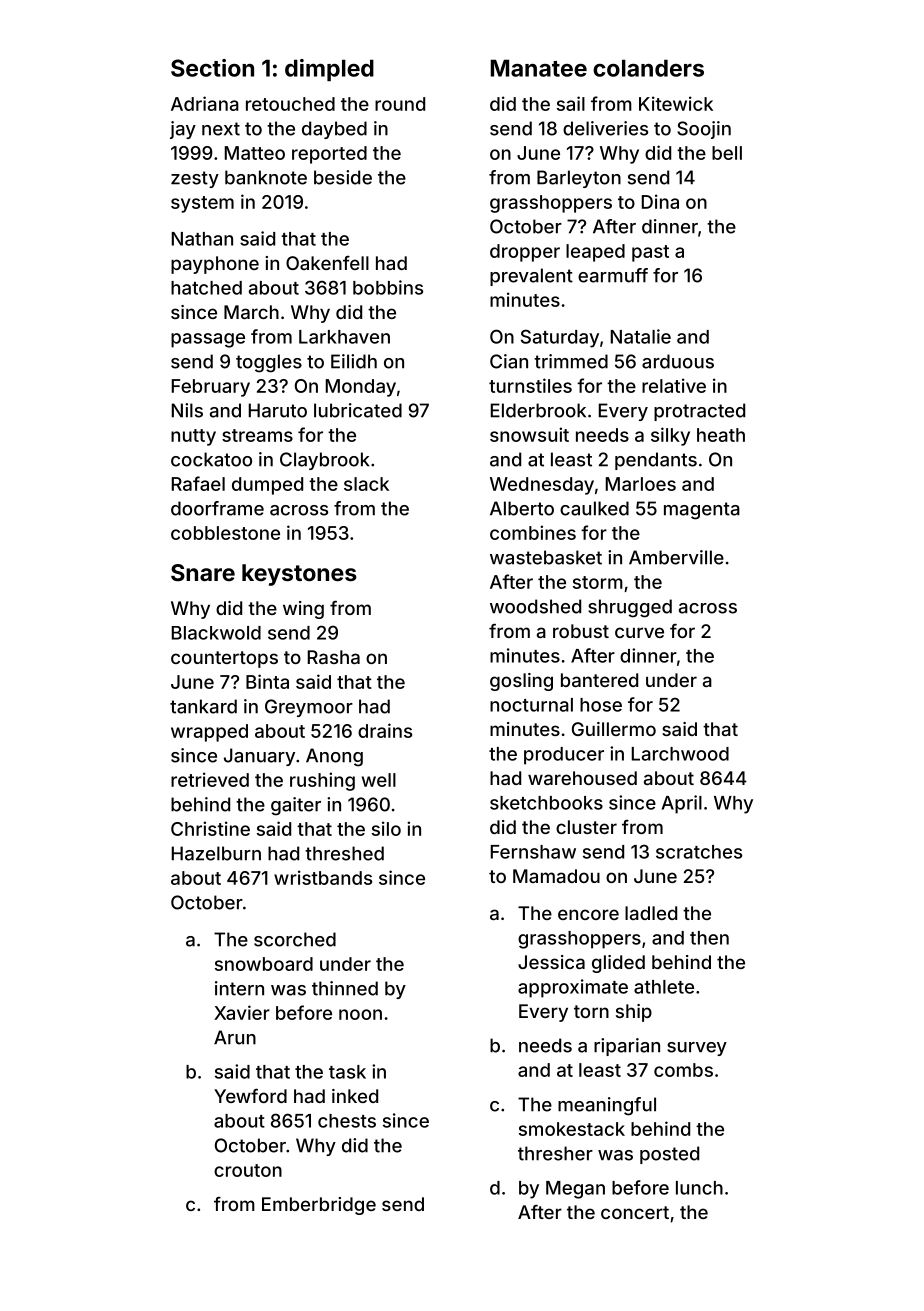 This image has height=1311, width=924. I want to click on keystones, so click(299, 575).
